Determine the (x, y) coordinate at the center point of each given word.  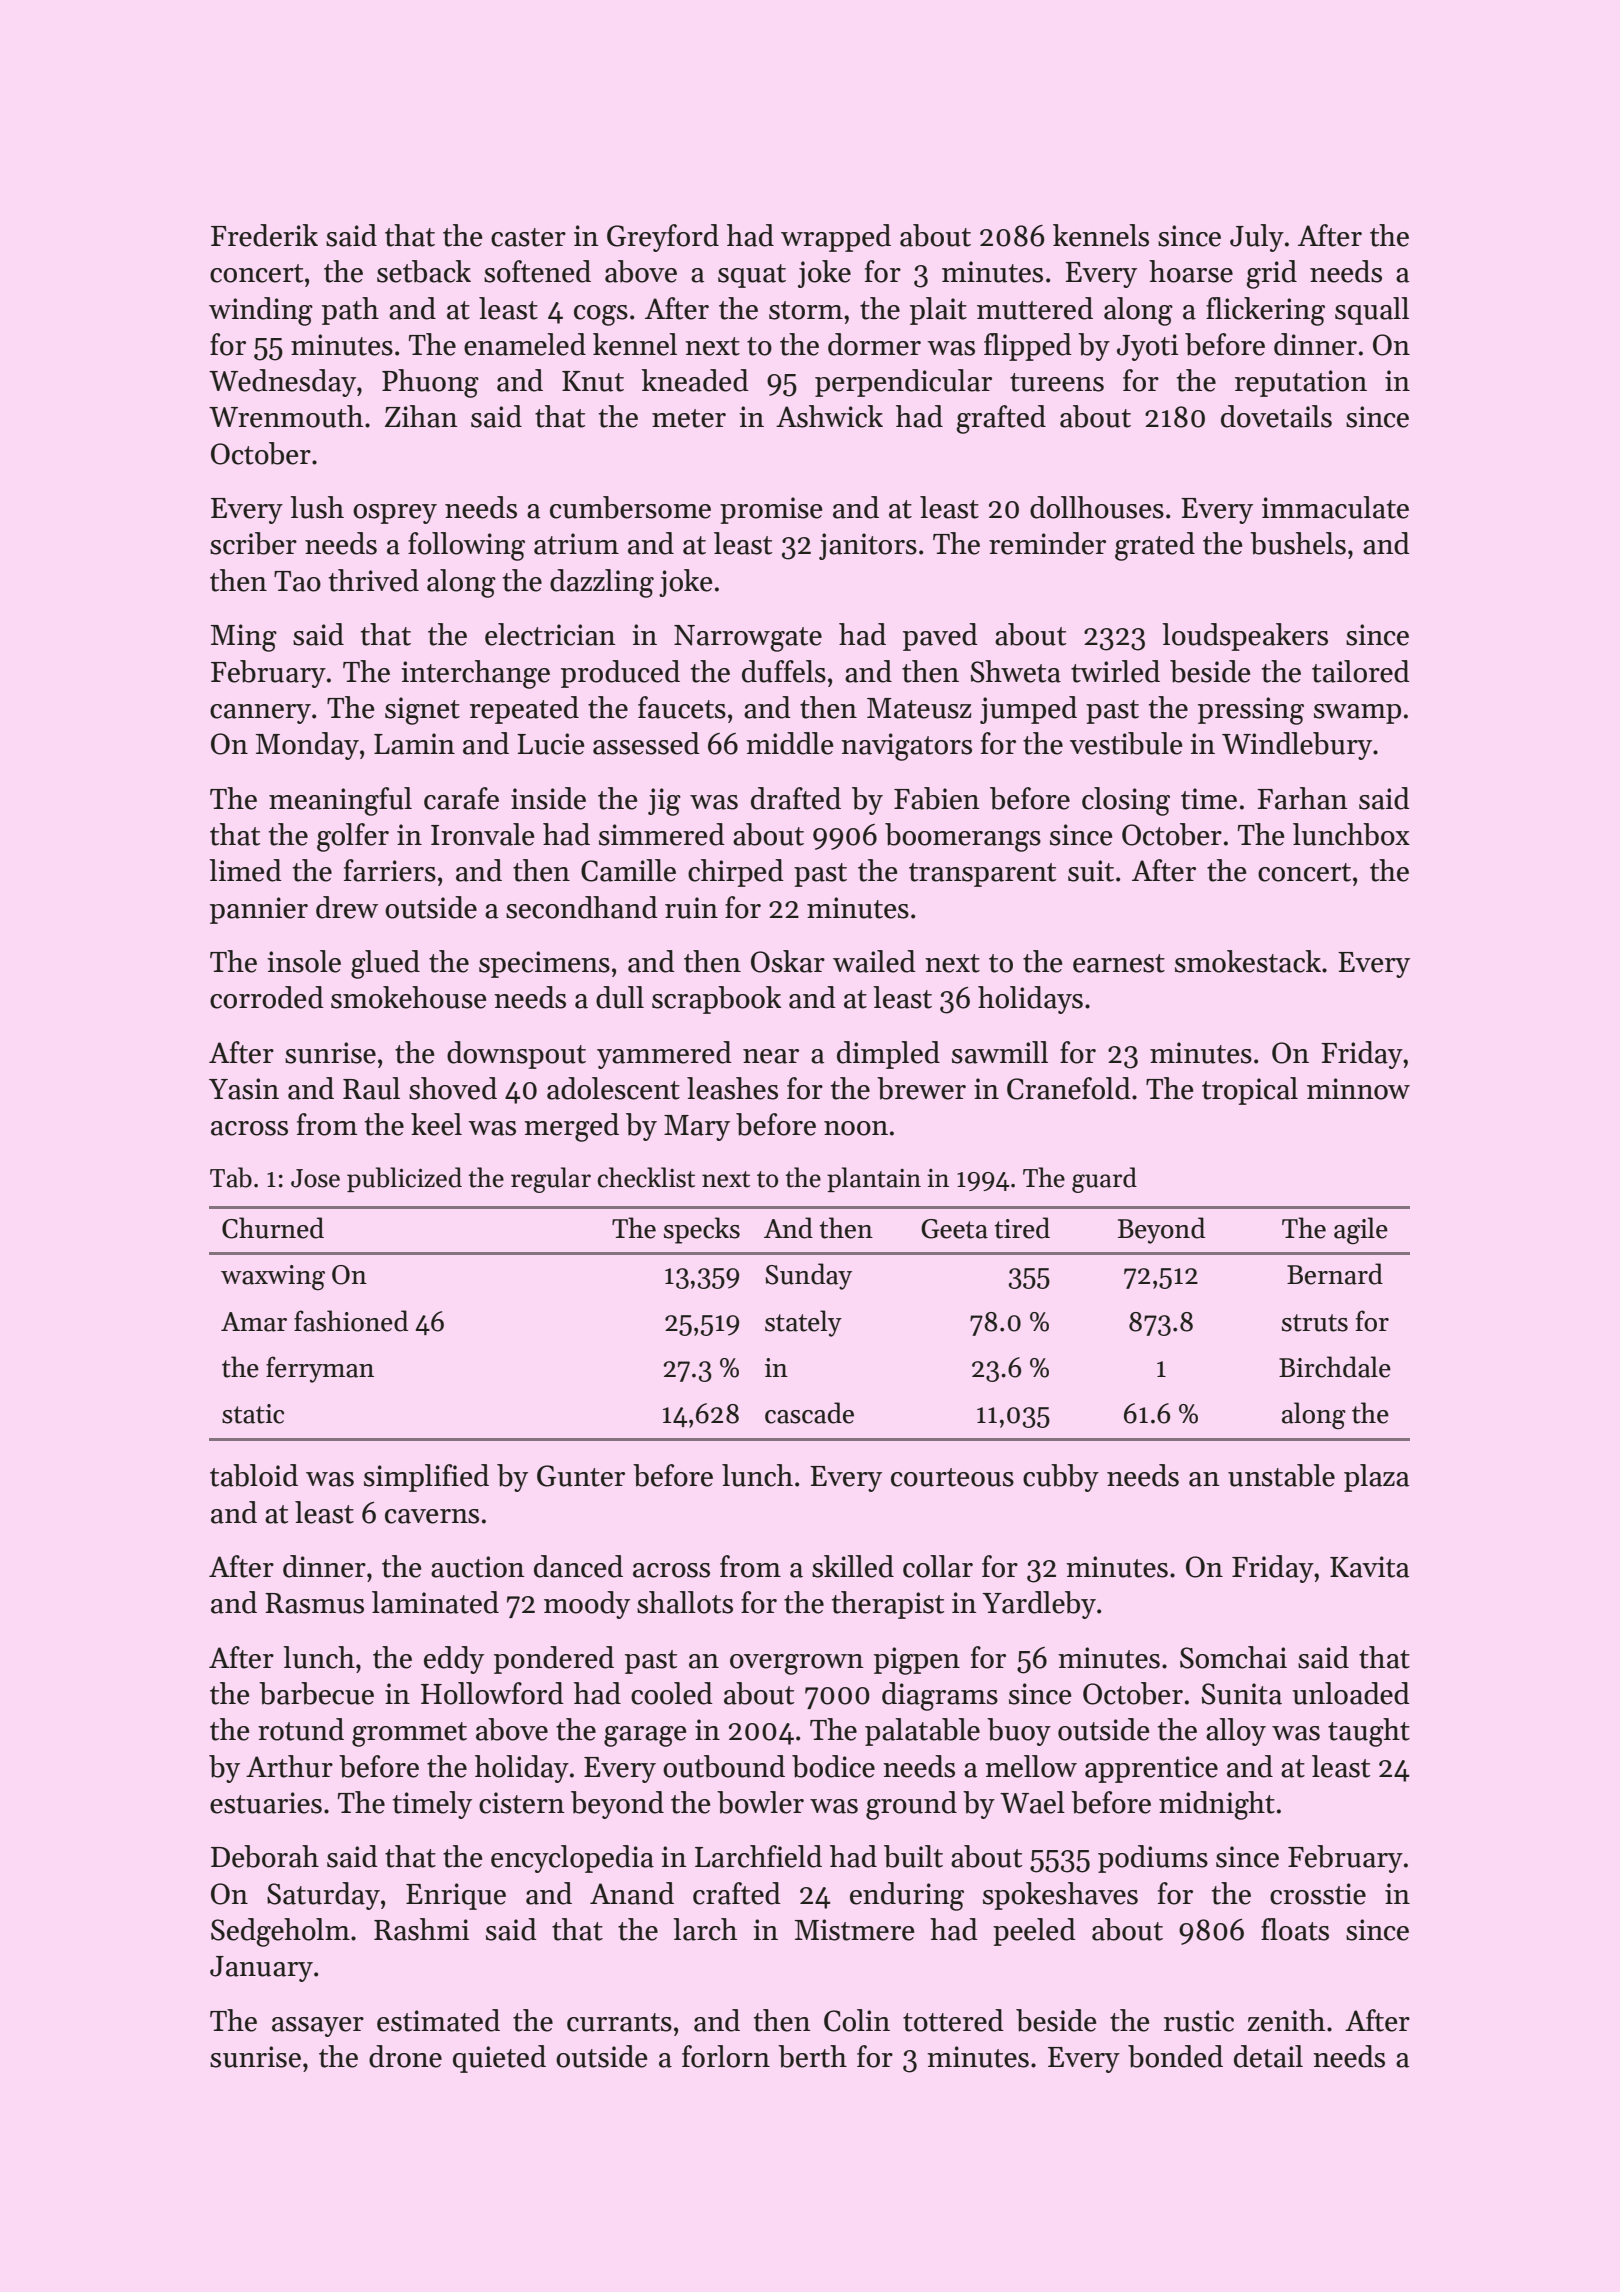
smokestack (1248, 961)
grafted (1001, 419)
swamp (1357, 714)
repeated (524, 710)
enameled (525, 344)
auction (478, 1567)
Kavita (1369, 1567)
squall (1372, 311)
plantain (874, 1179)
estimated (438, 2020)
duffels (784, 671)
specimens (544, 964)
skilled (853, 1566)
